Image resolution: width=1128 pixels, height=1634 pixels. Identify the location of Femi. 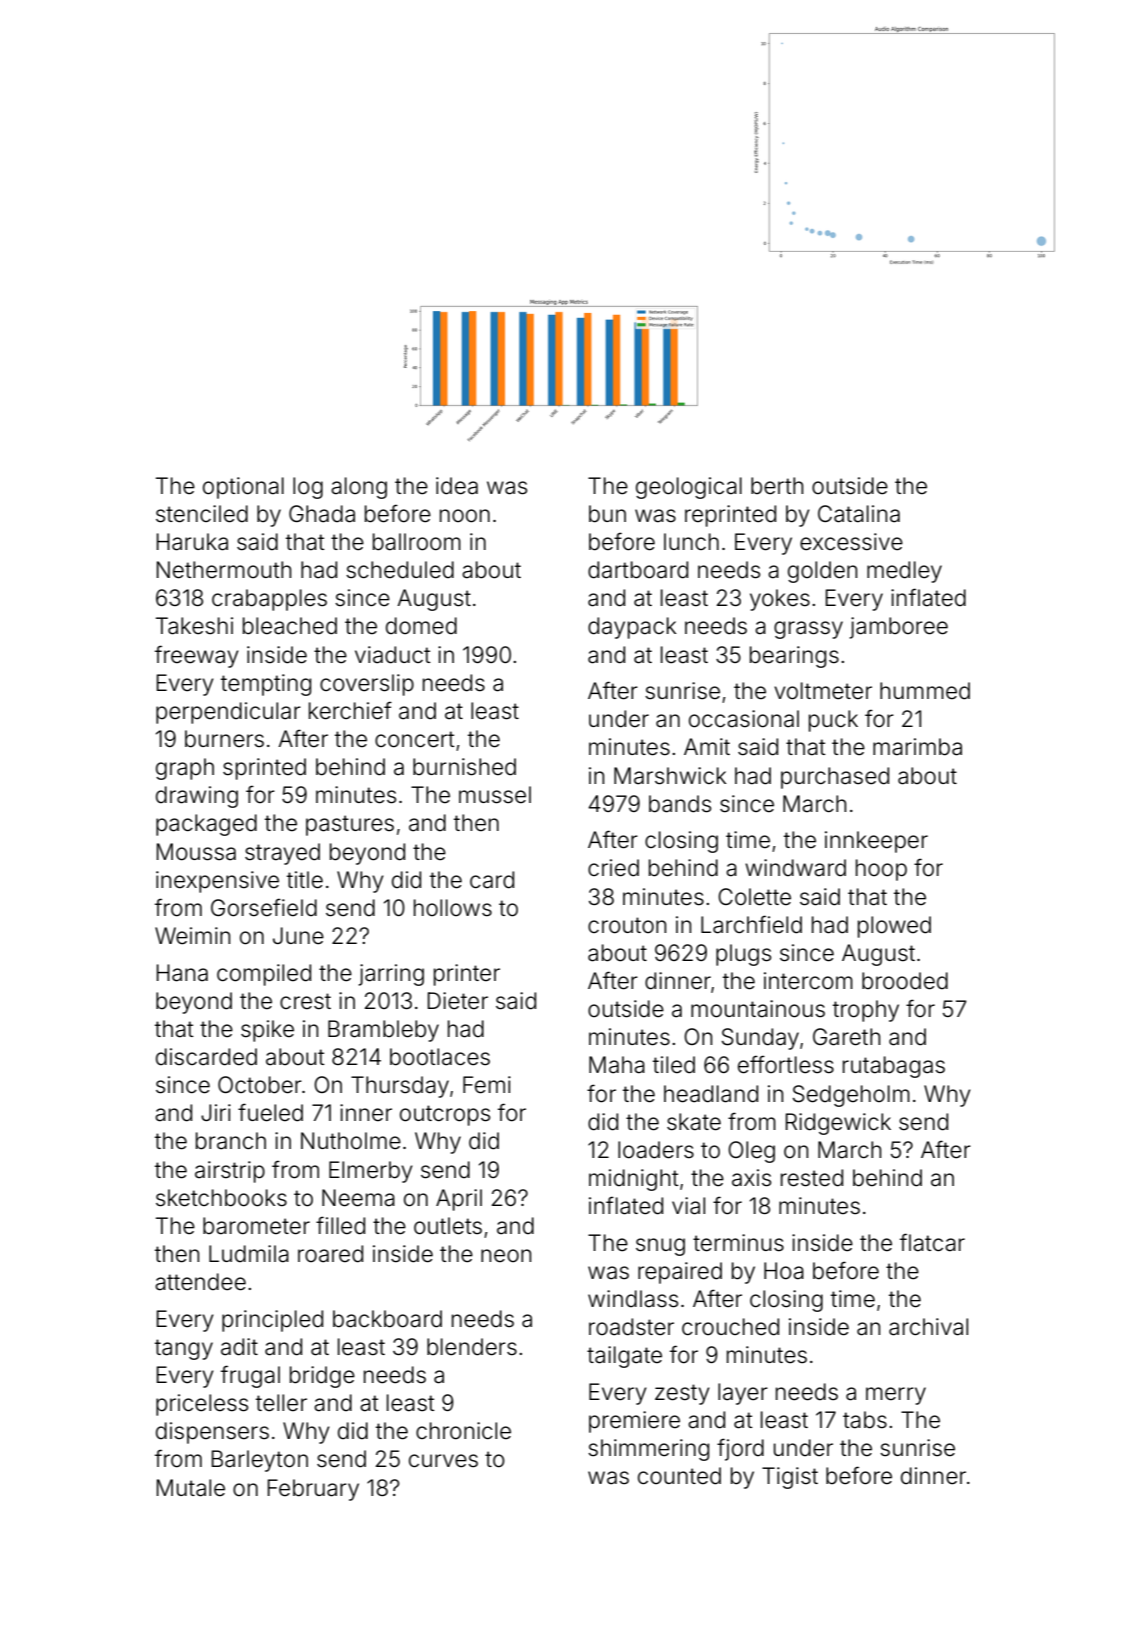
(487, 1085).
